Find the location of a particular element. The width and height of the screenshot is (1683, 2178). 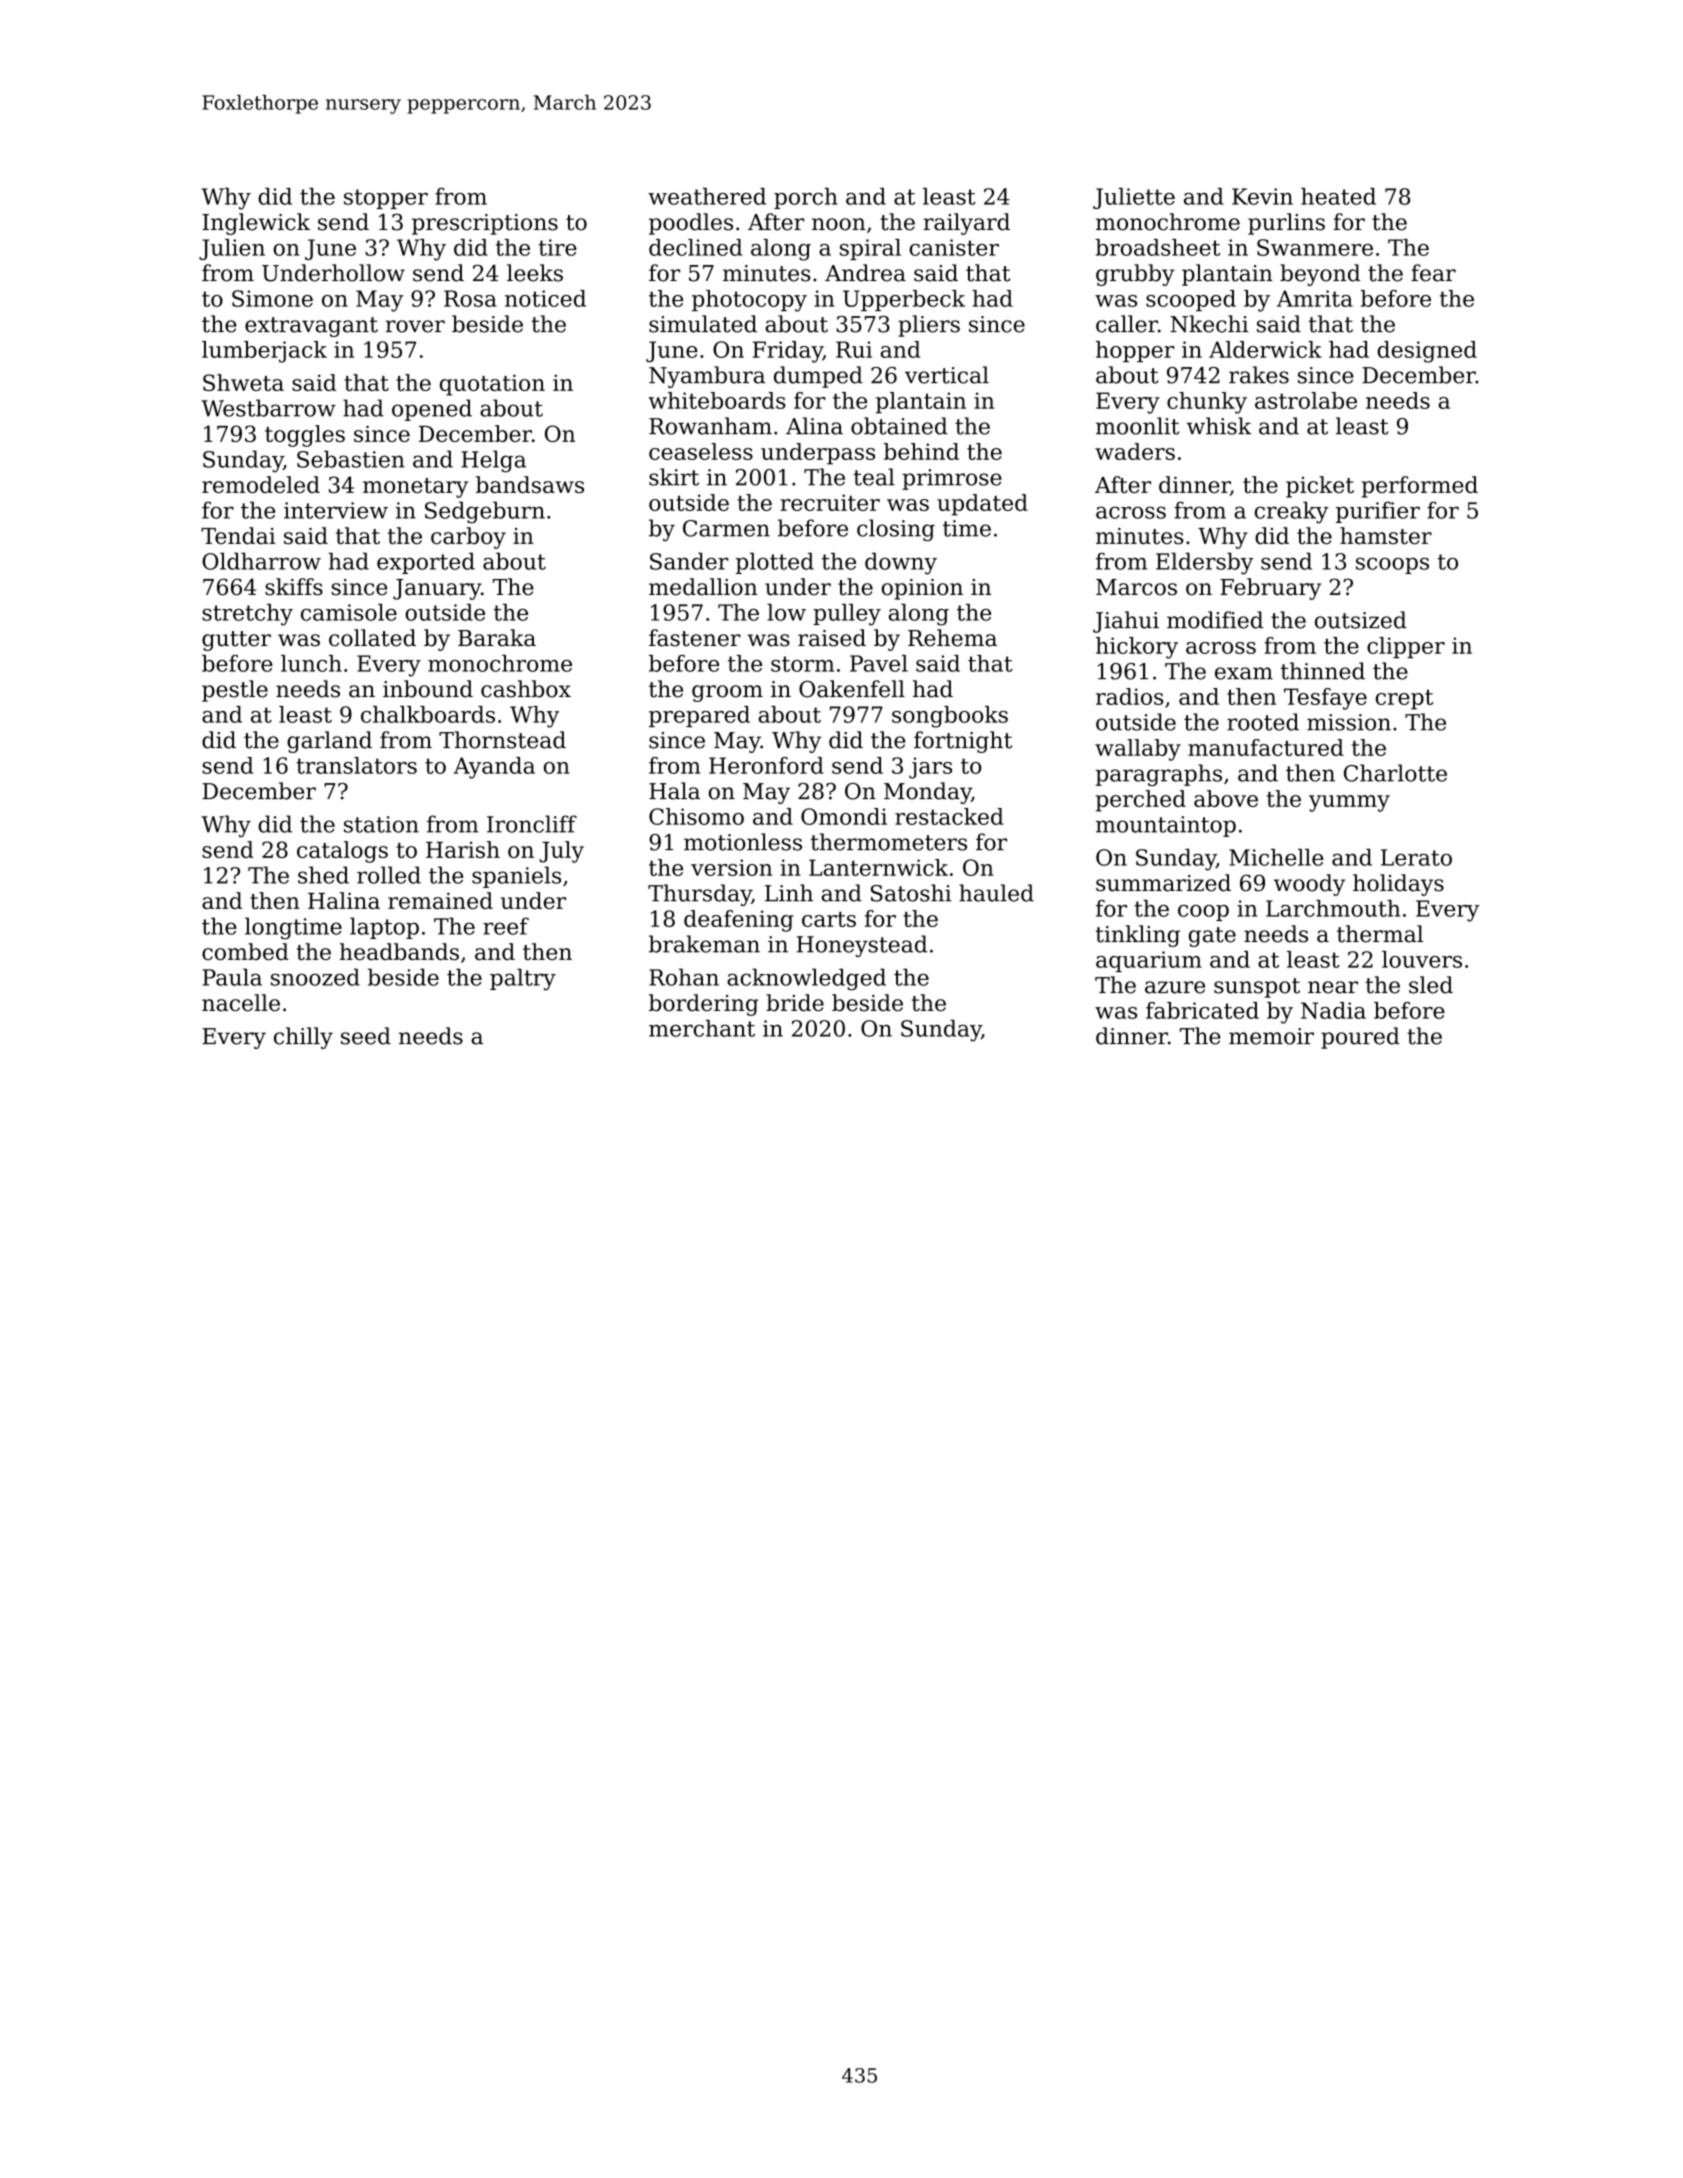

Chisomo is located at coordinates (696, 816).
